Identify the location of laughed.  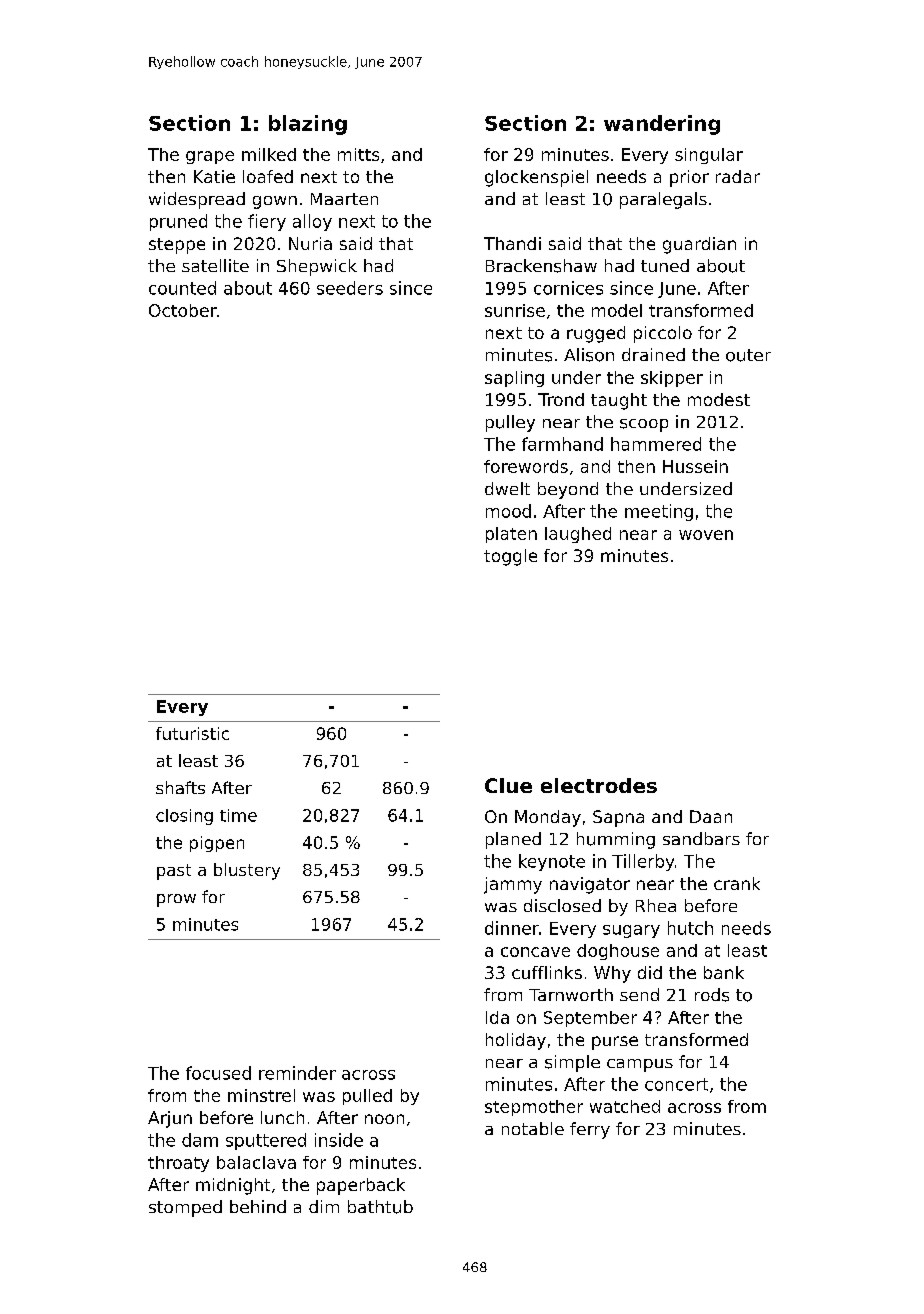
(578, 535).
